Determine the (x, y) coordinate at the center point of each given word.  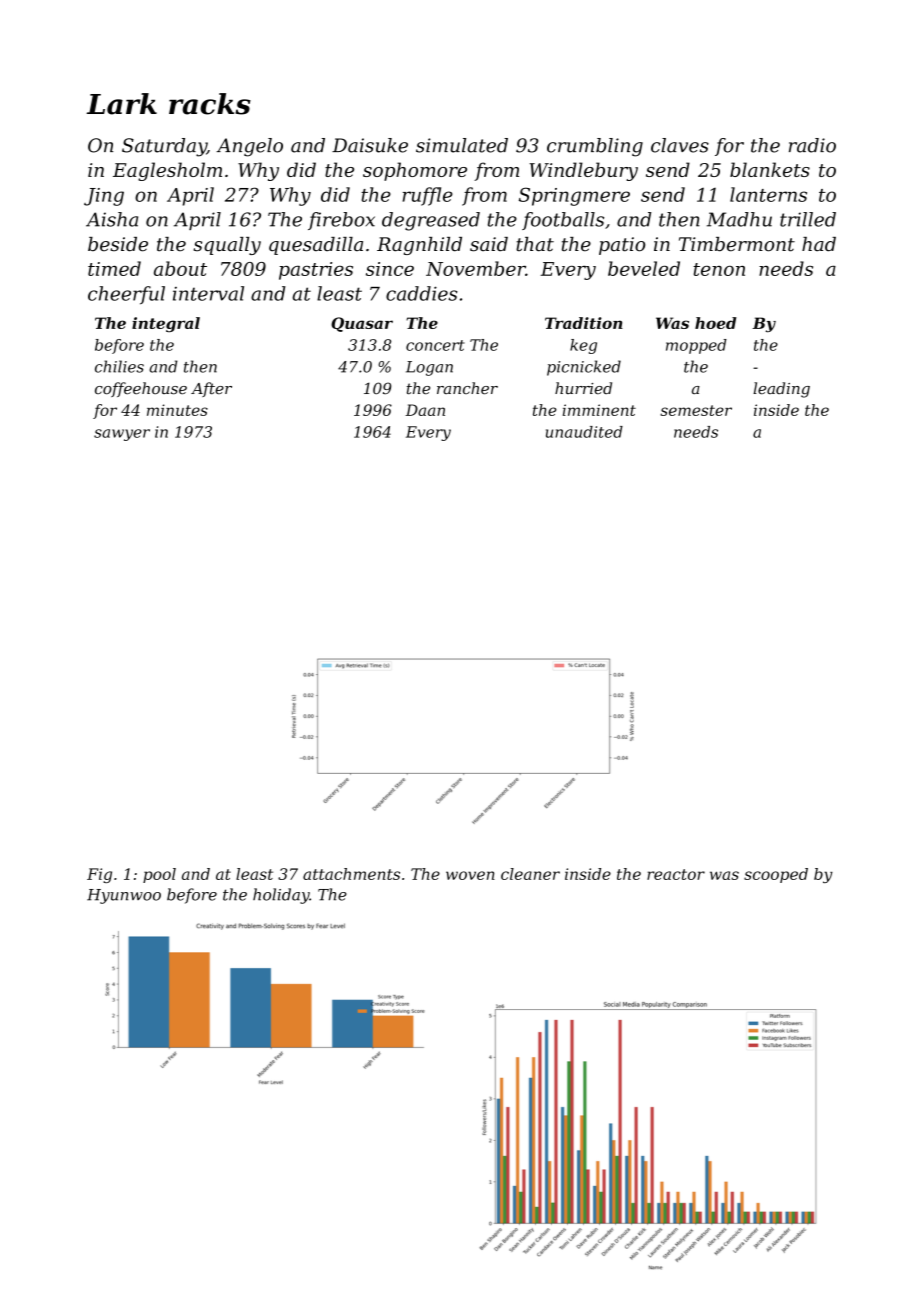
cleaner (530, 874)
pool (159, 875)
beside (118, 244)
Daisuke (370, 145)
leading (781, 390)
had (819, 244)
